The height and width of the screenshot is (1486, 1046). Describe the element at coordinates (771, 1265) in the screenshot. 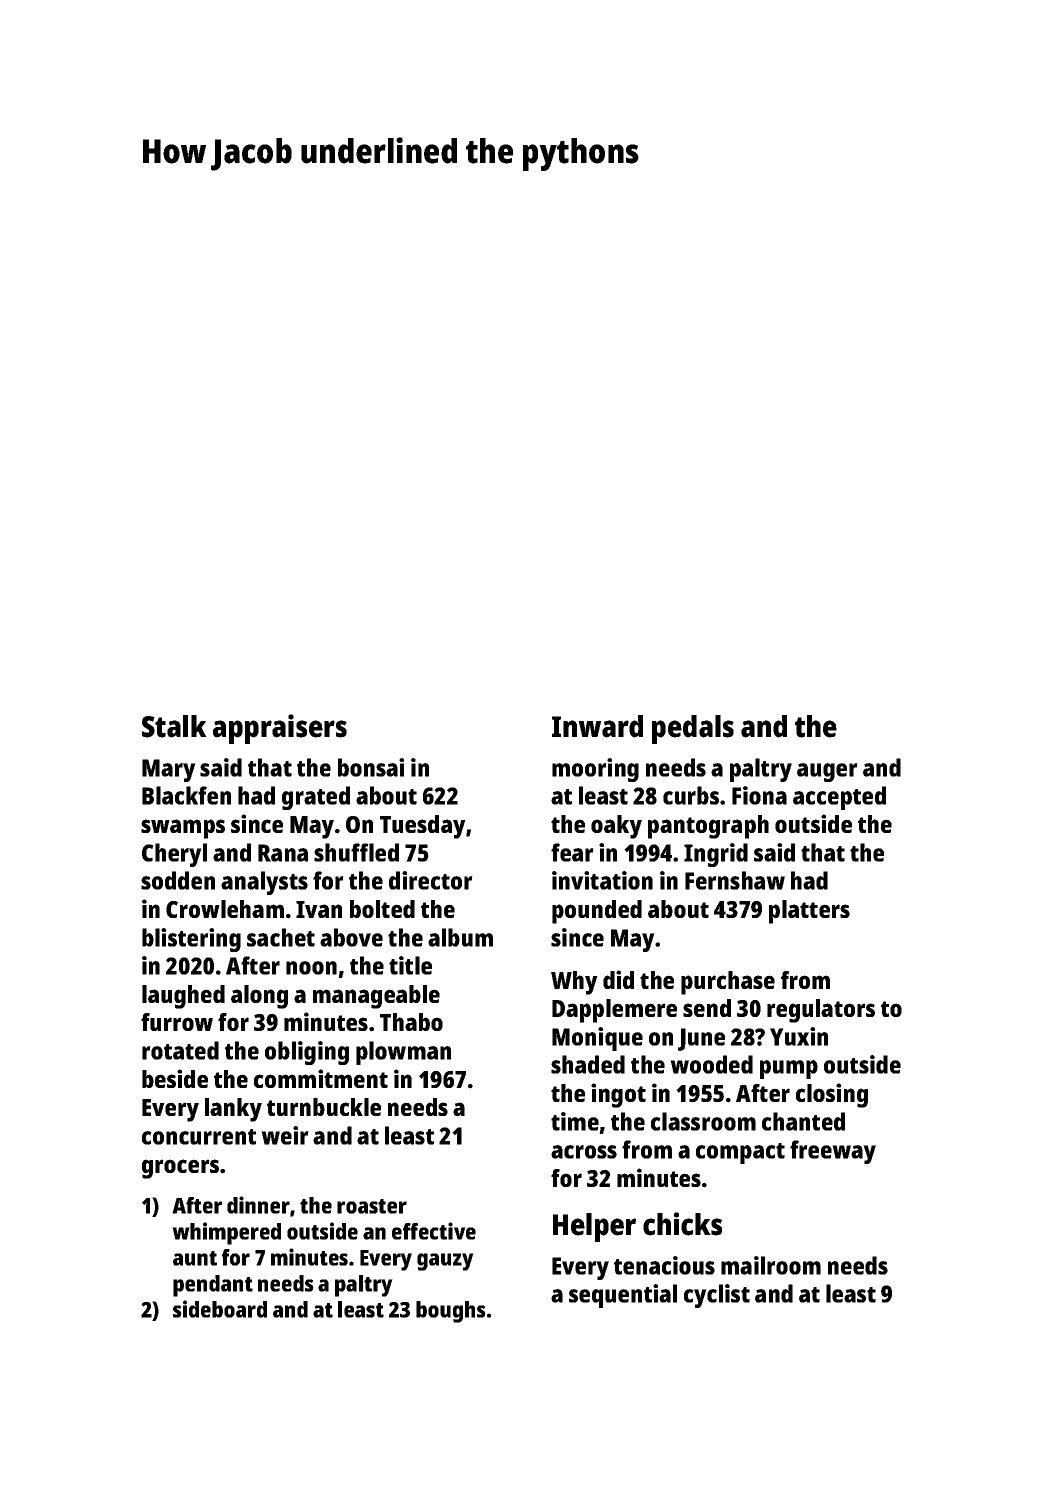

I see `mailroom` at that location.
